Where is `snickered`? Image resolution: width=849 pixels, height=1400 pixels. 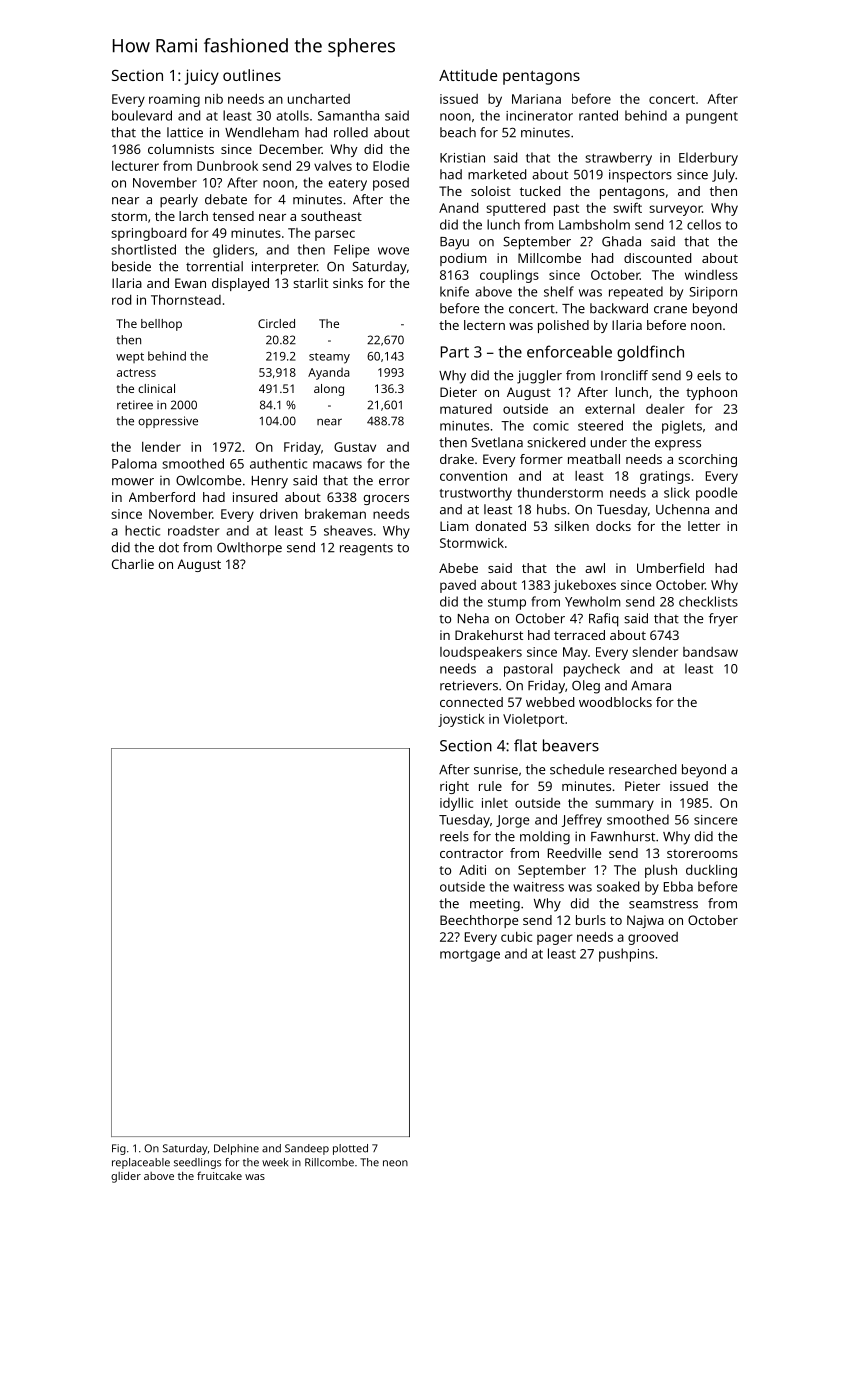
snickered is located at coordinates (556, 442).
